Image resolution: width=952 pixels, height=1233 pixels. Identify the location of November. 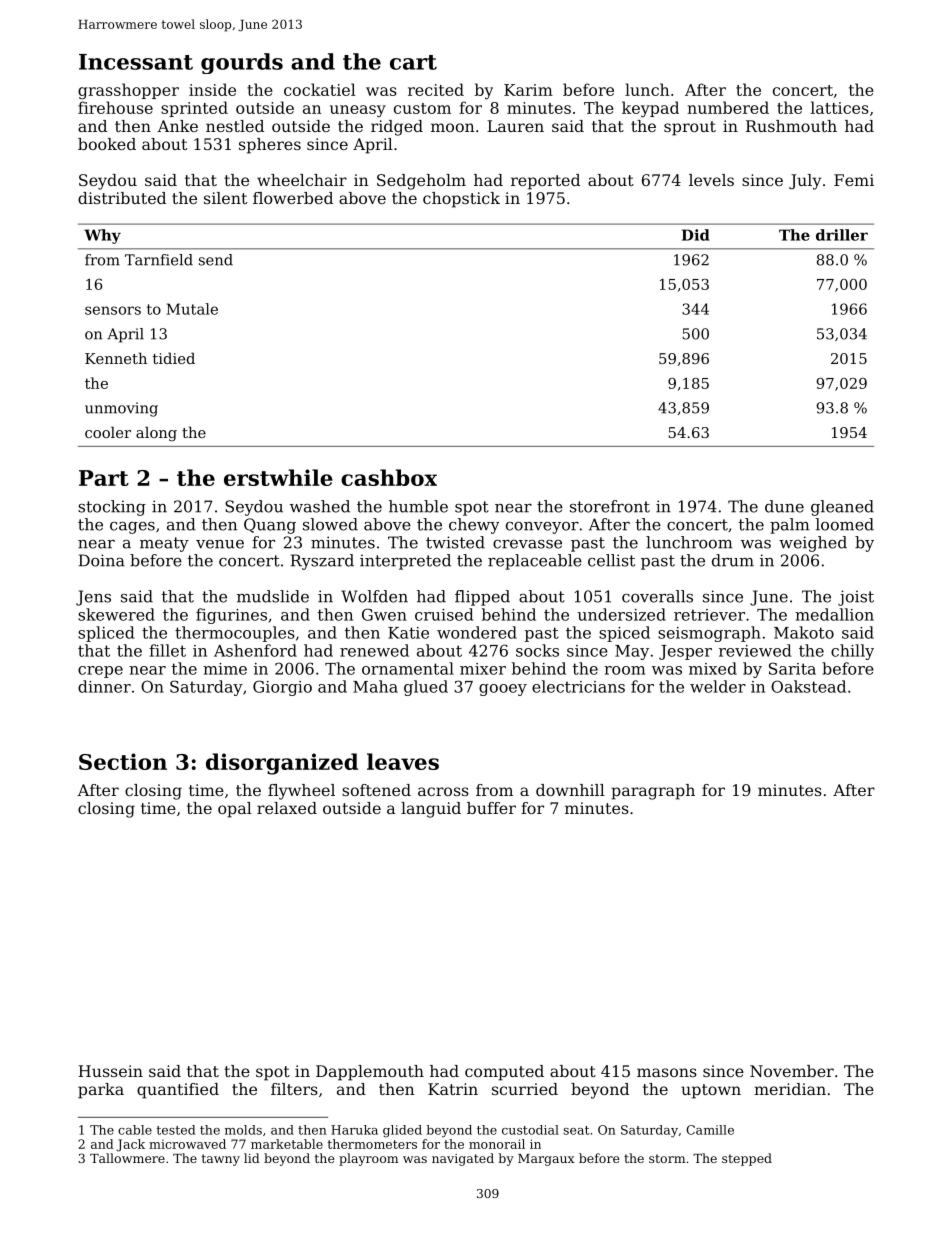
(792, 1071).
